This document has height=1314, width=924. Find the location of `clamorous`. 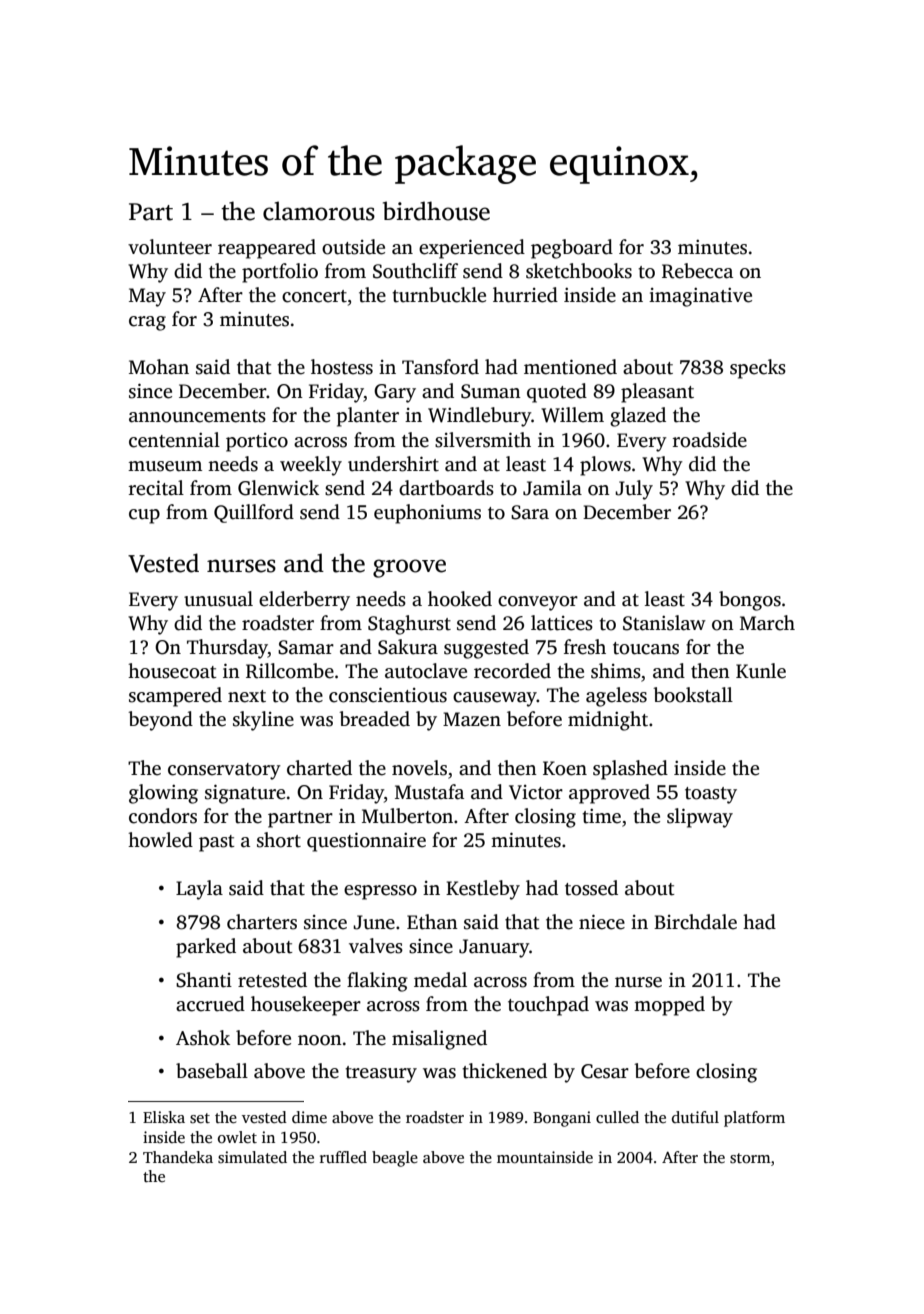

clamorous is located at coordinates (319, 211).
